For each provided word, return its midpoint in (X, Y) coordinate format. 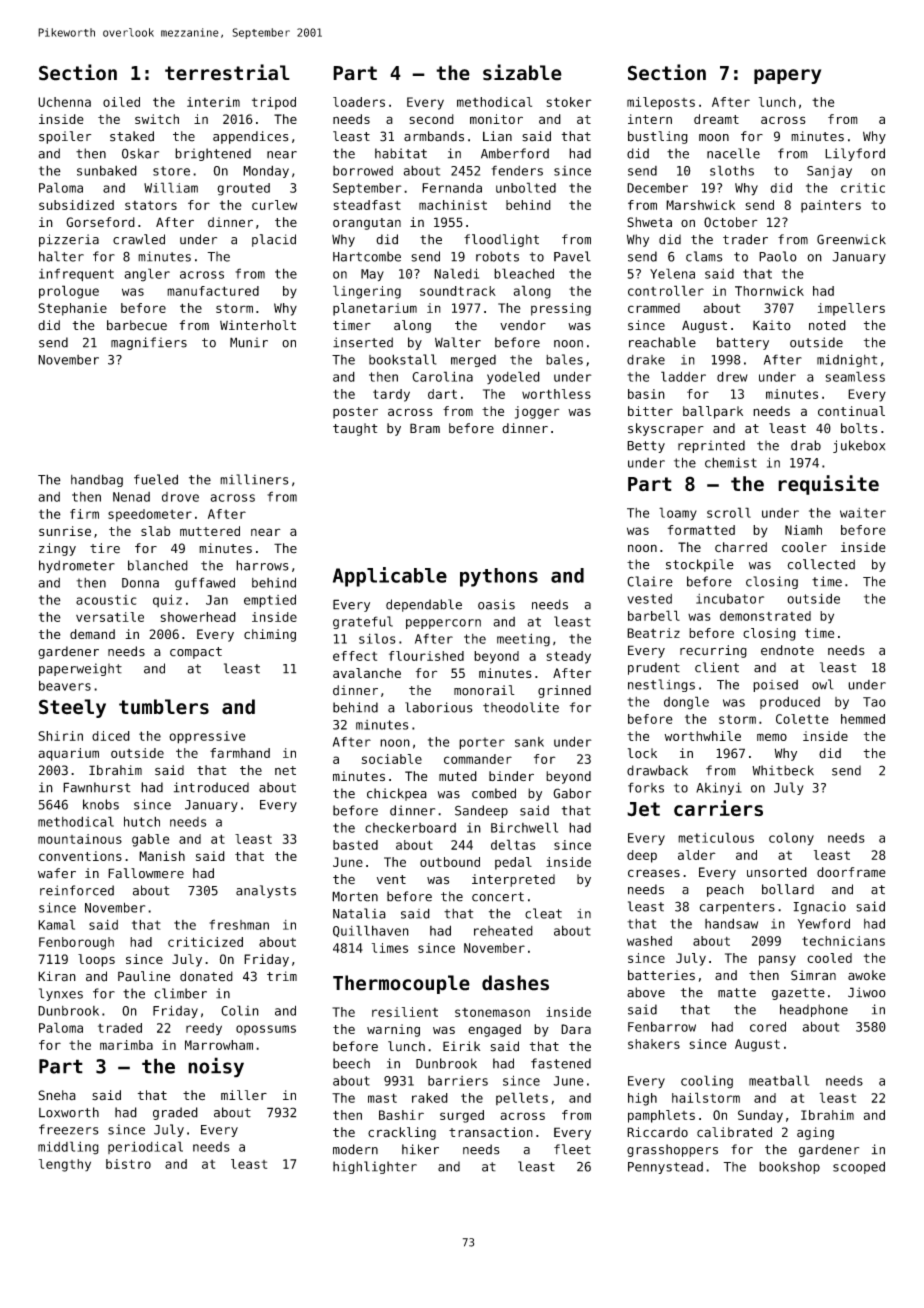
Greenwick (851, 239)
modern (355, 1149)
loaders (359, 102)
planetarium (375, 309)
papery (787, 76)
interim (213, 102)
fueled (156, 479)
